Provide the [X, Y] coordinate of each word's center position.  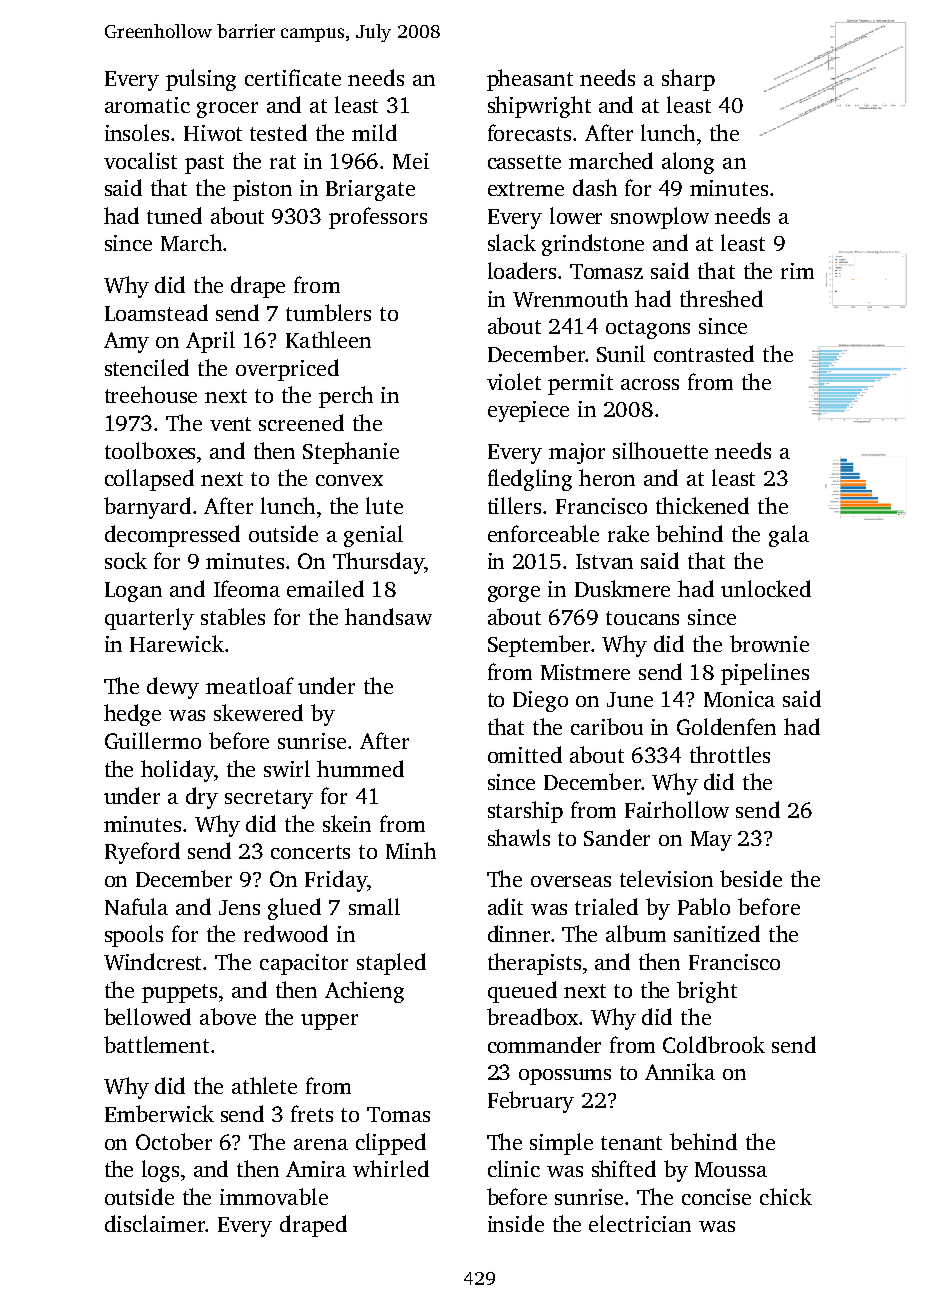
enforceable [543, 533]
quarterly [149, 619]
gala [789, 536]
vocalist [140, 160]
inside [516, 1223]
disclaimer [155, 1223]
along [688, 163]
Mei [411, 161]
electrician [640, 1223]
